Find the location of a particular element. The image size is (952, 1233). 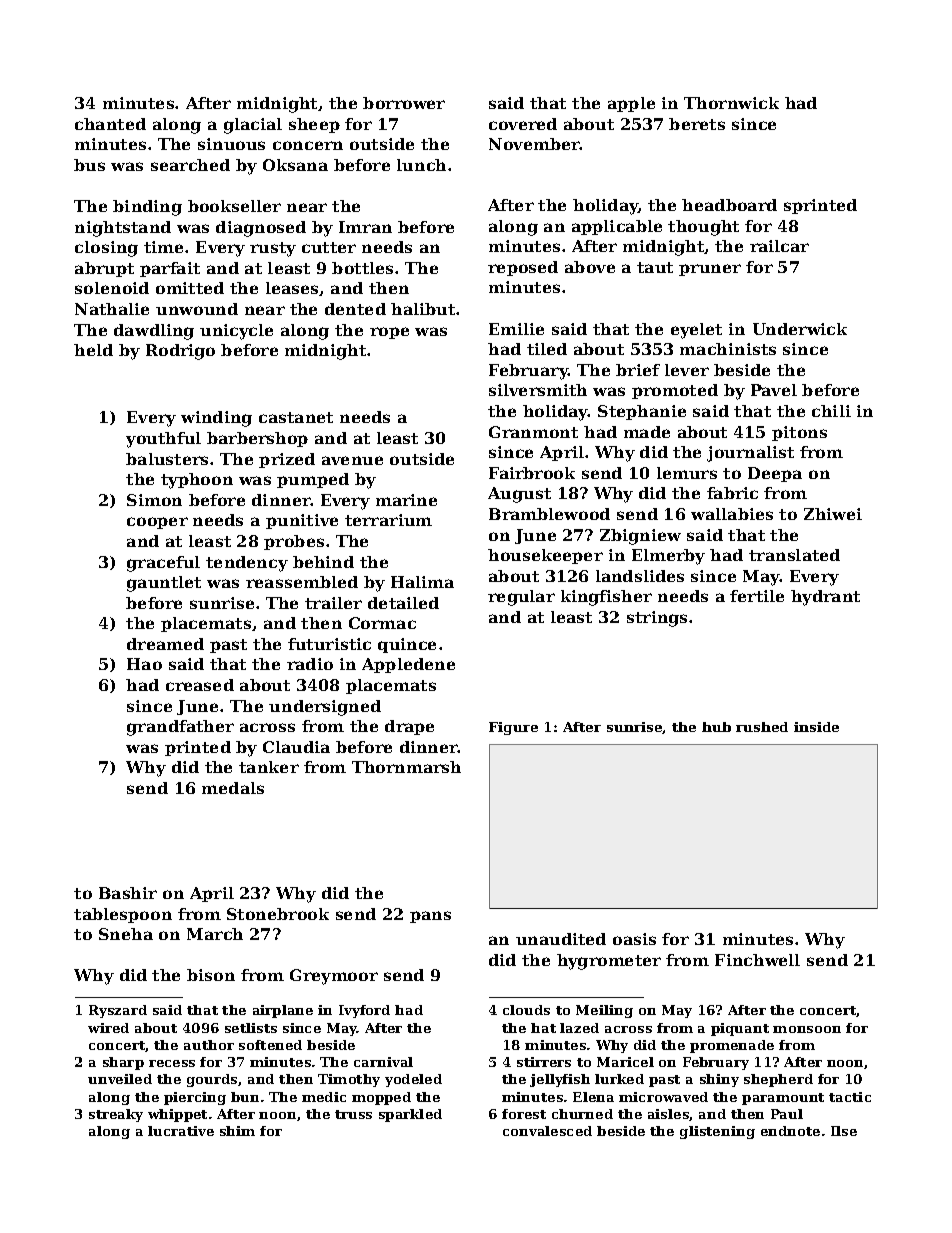

Stonebrook is located at coordinates (278, 914).
